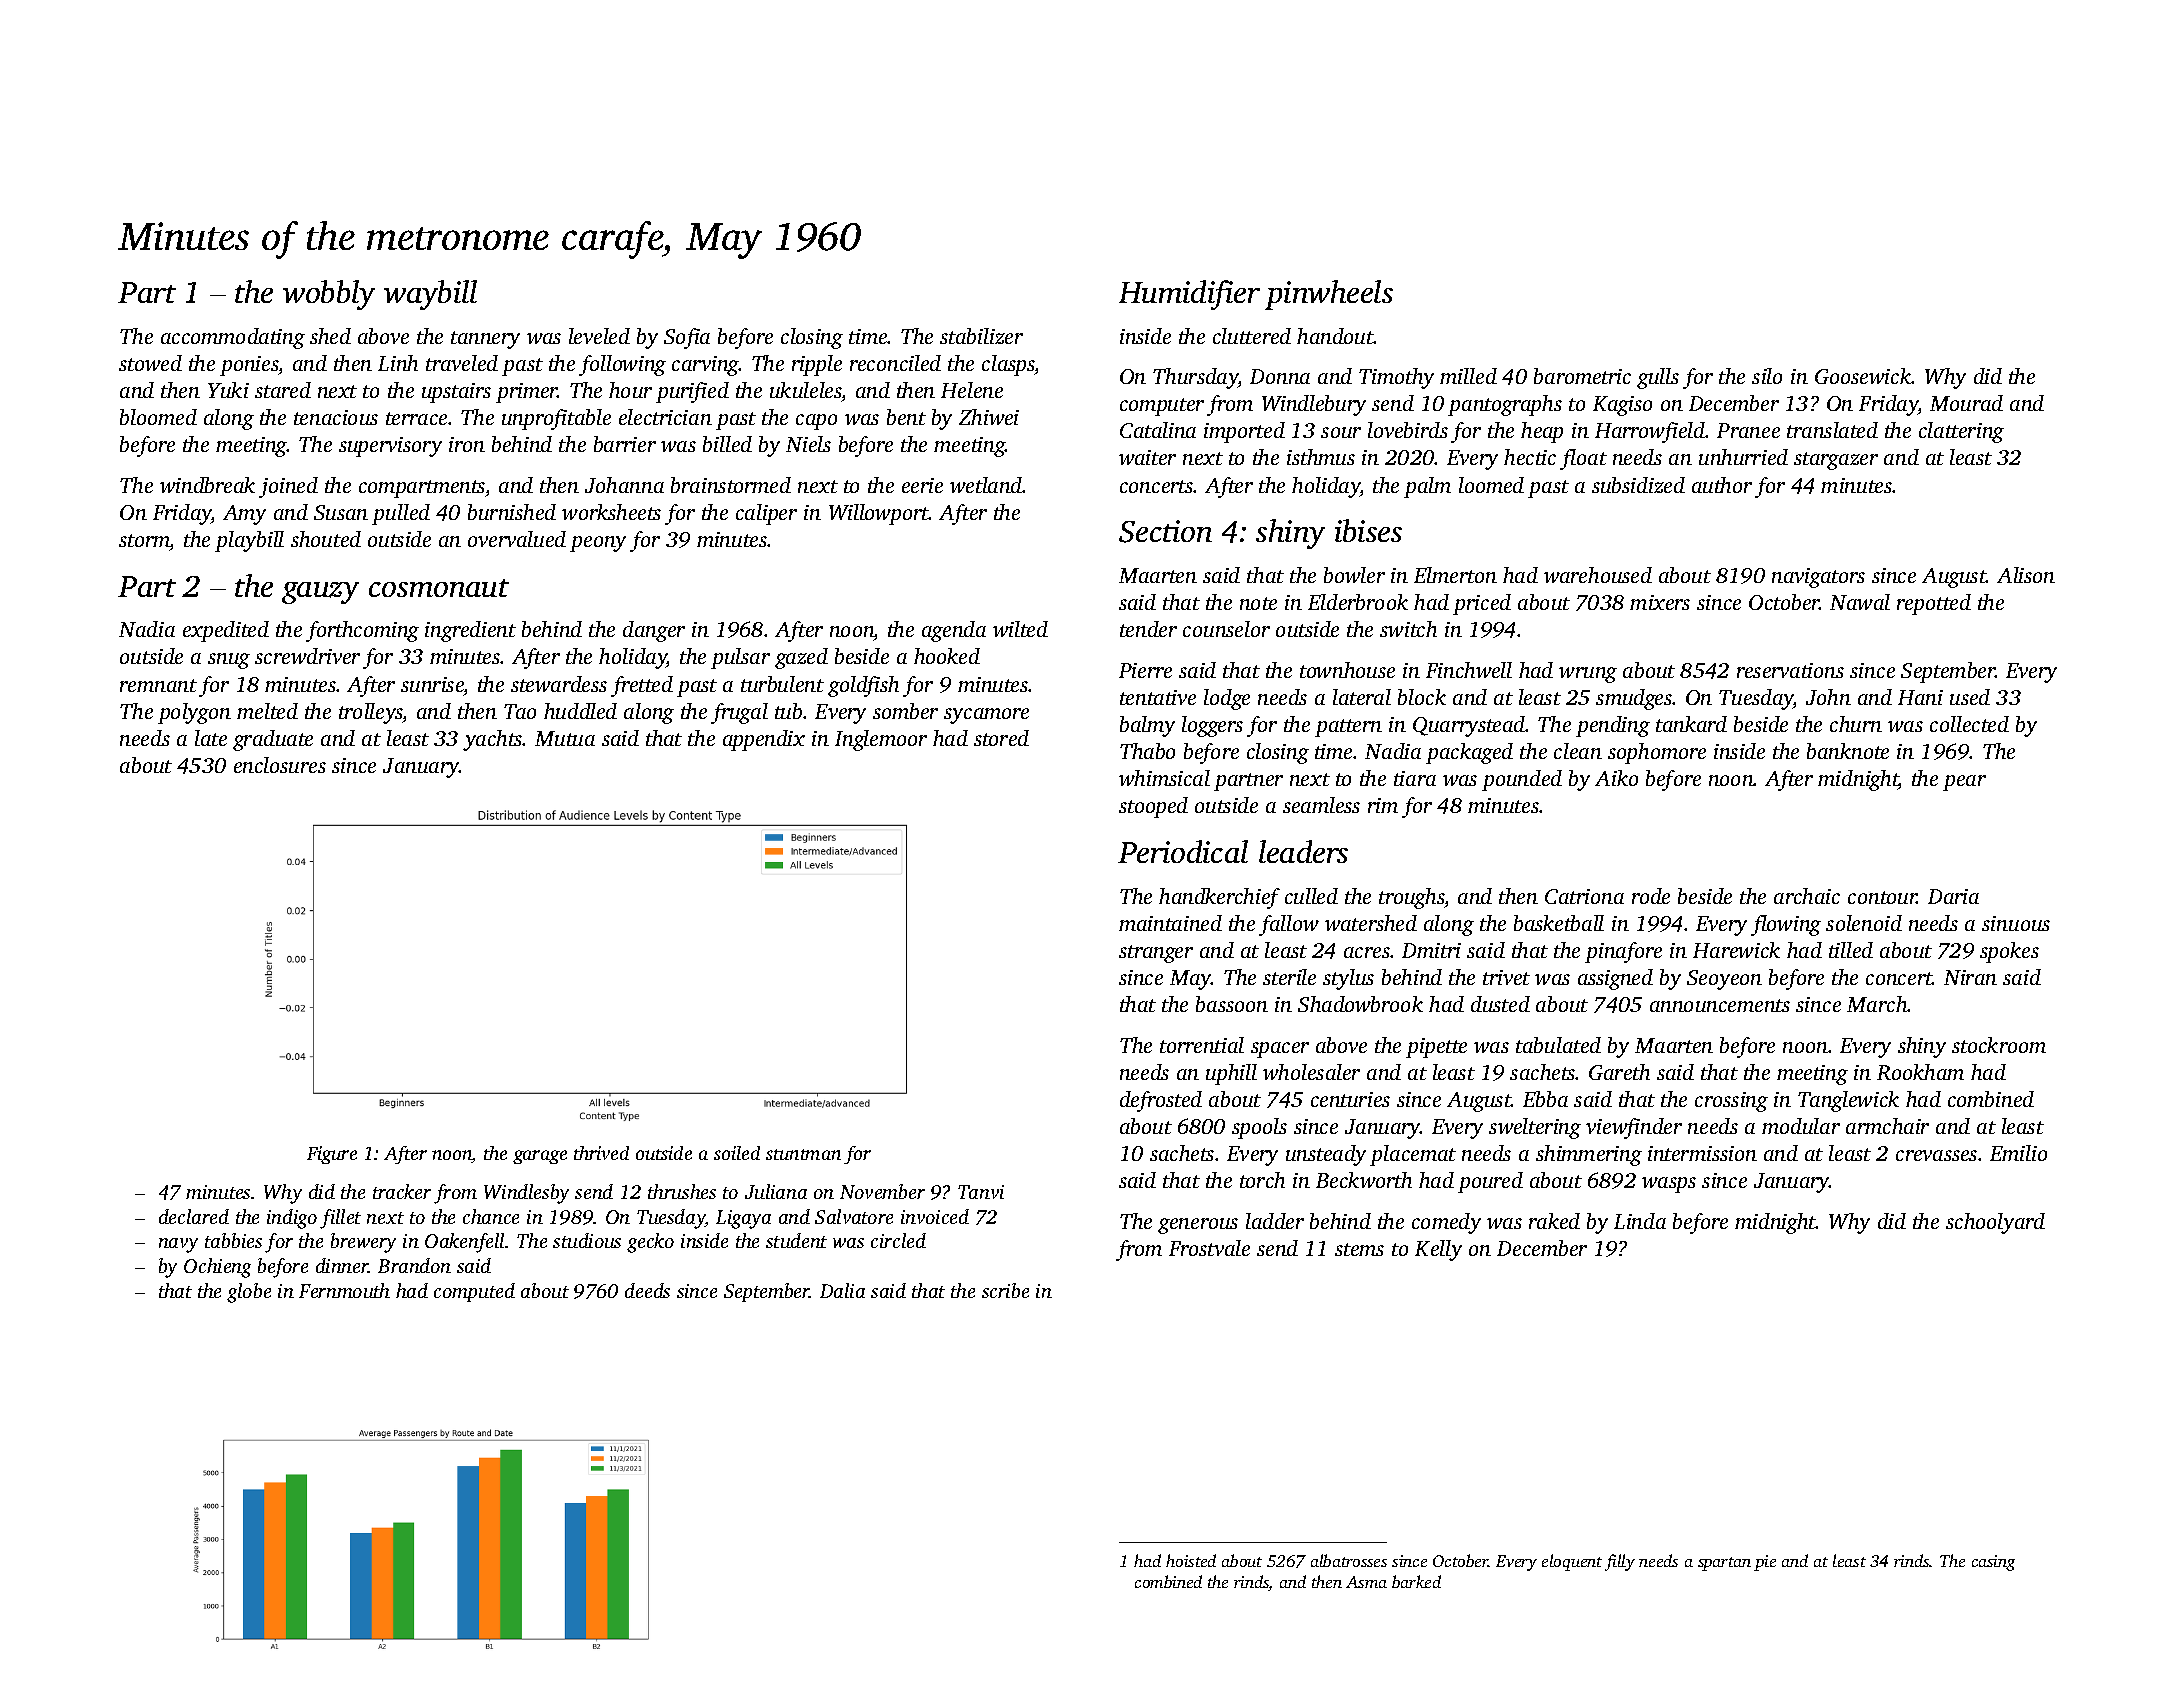 The width and height of the page is (2178, 1683). What do you see at coordinates (1005, 1290) in the page?
I see `scribe` at bounding box center [1005, 1290].
